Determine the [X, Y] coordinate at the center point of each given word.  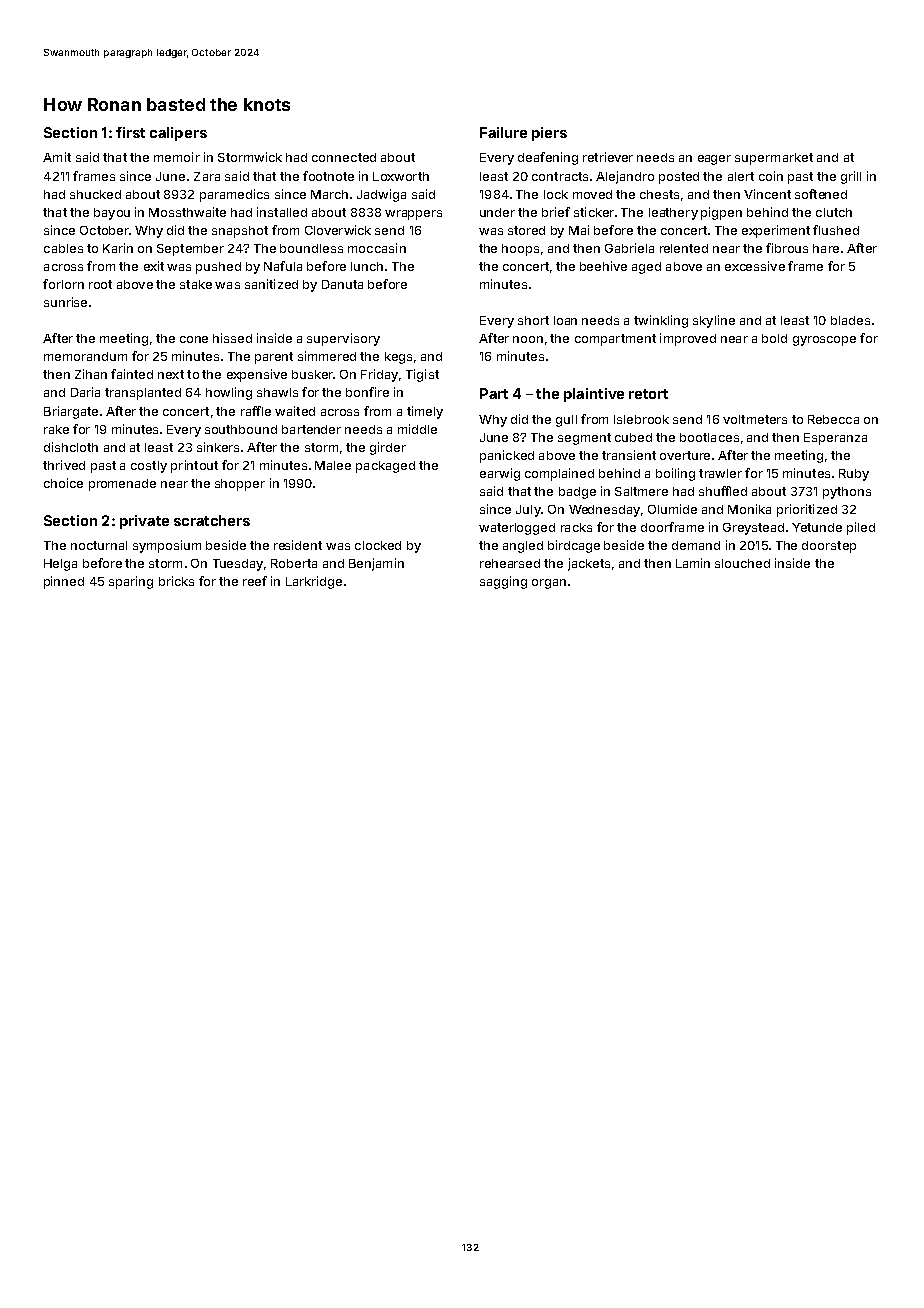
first [130, 132]
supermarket [774, 159]
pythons [847, 493]
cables [63, 248]
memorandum [85, 356]
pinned [64, 582]
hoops [520, 250]
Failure [503, 132]
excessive [755, 266]
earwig [500, 474]
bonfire [367, 392]
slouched [742, 563]
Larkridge [314, 582]
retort [648, 394]
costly [149, 467]
